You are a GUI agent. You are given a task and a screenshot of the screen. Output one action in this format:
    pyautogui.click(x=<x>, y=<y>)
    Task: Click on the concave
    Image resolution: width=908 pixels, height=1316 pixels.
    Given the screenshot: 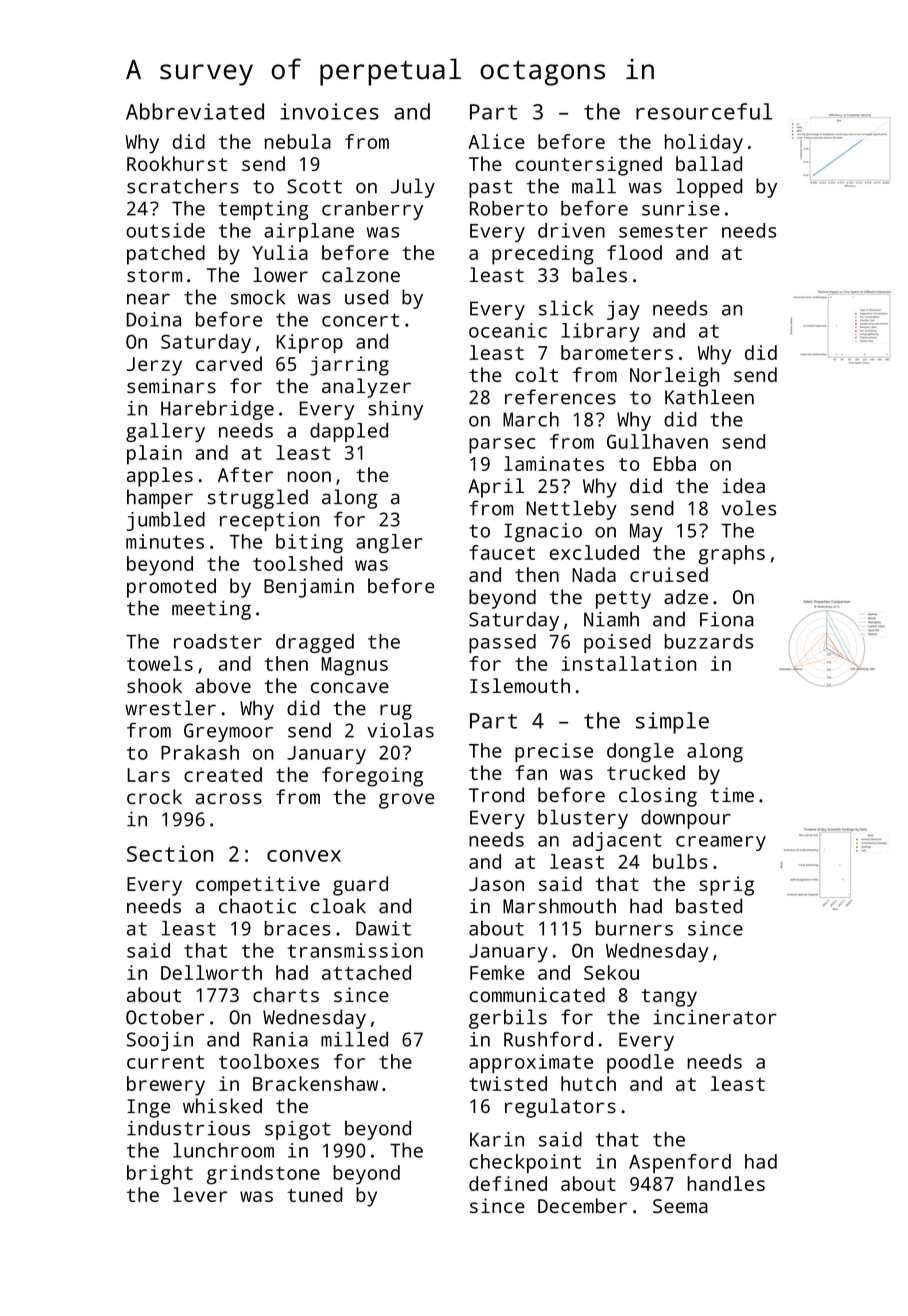 What is the action you would take?
    pyautogui.click(x=350, y=687)
